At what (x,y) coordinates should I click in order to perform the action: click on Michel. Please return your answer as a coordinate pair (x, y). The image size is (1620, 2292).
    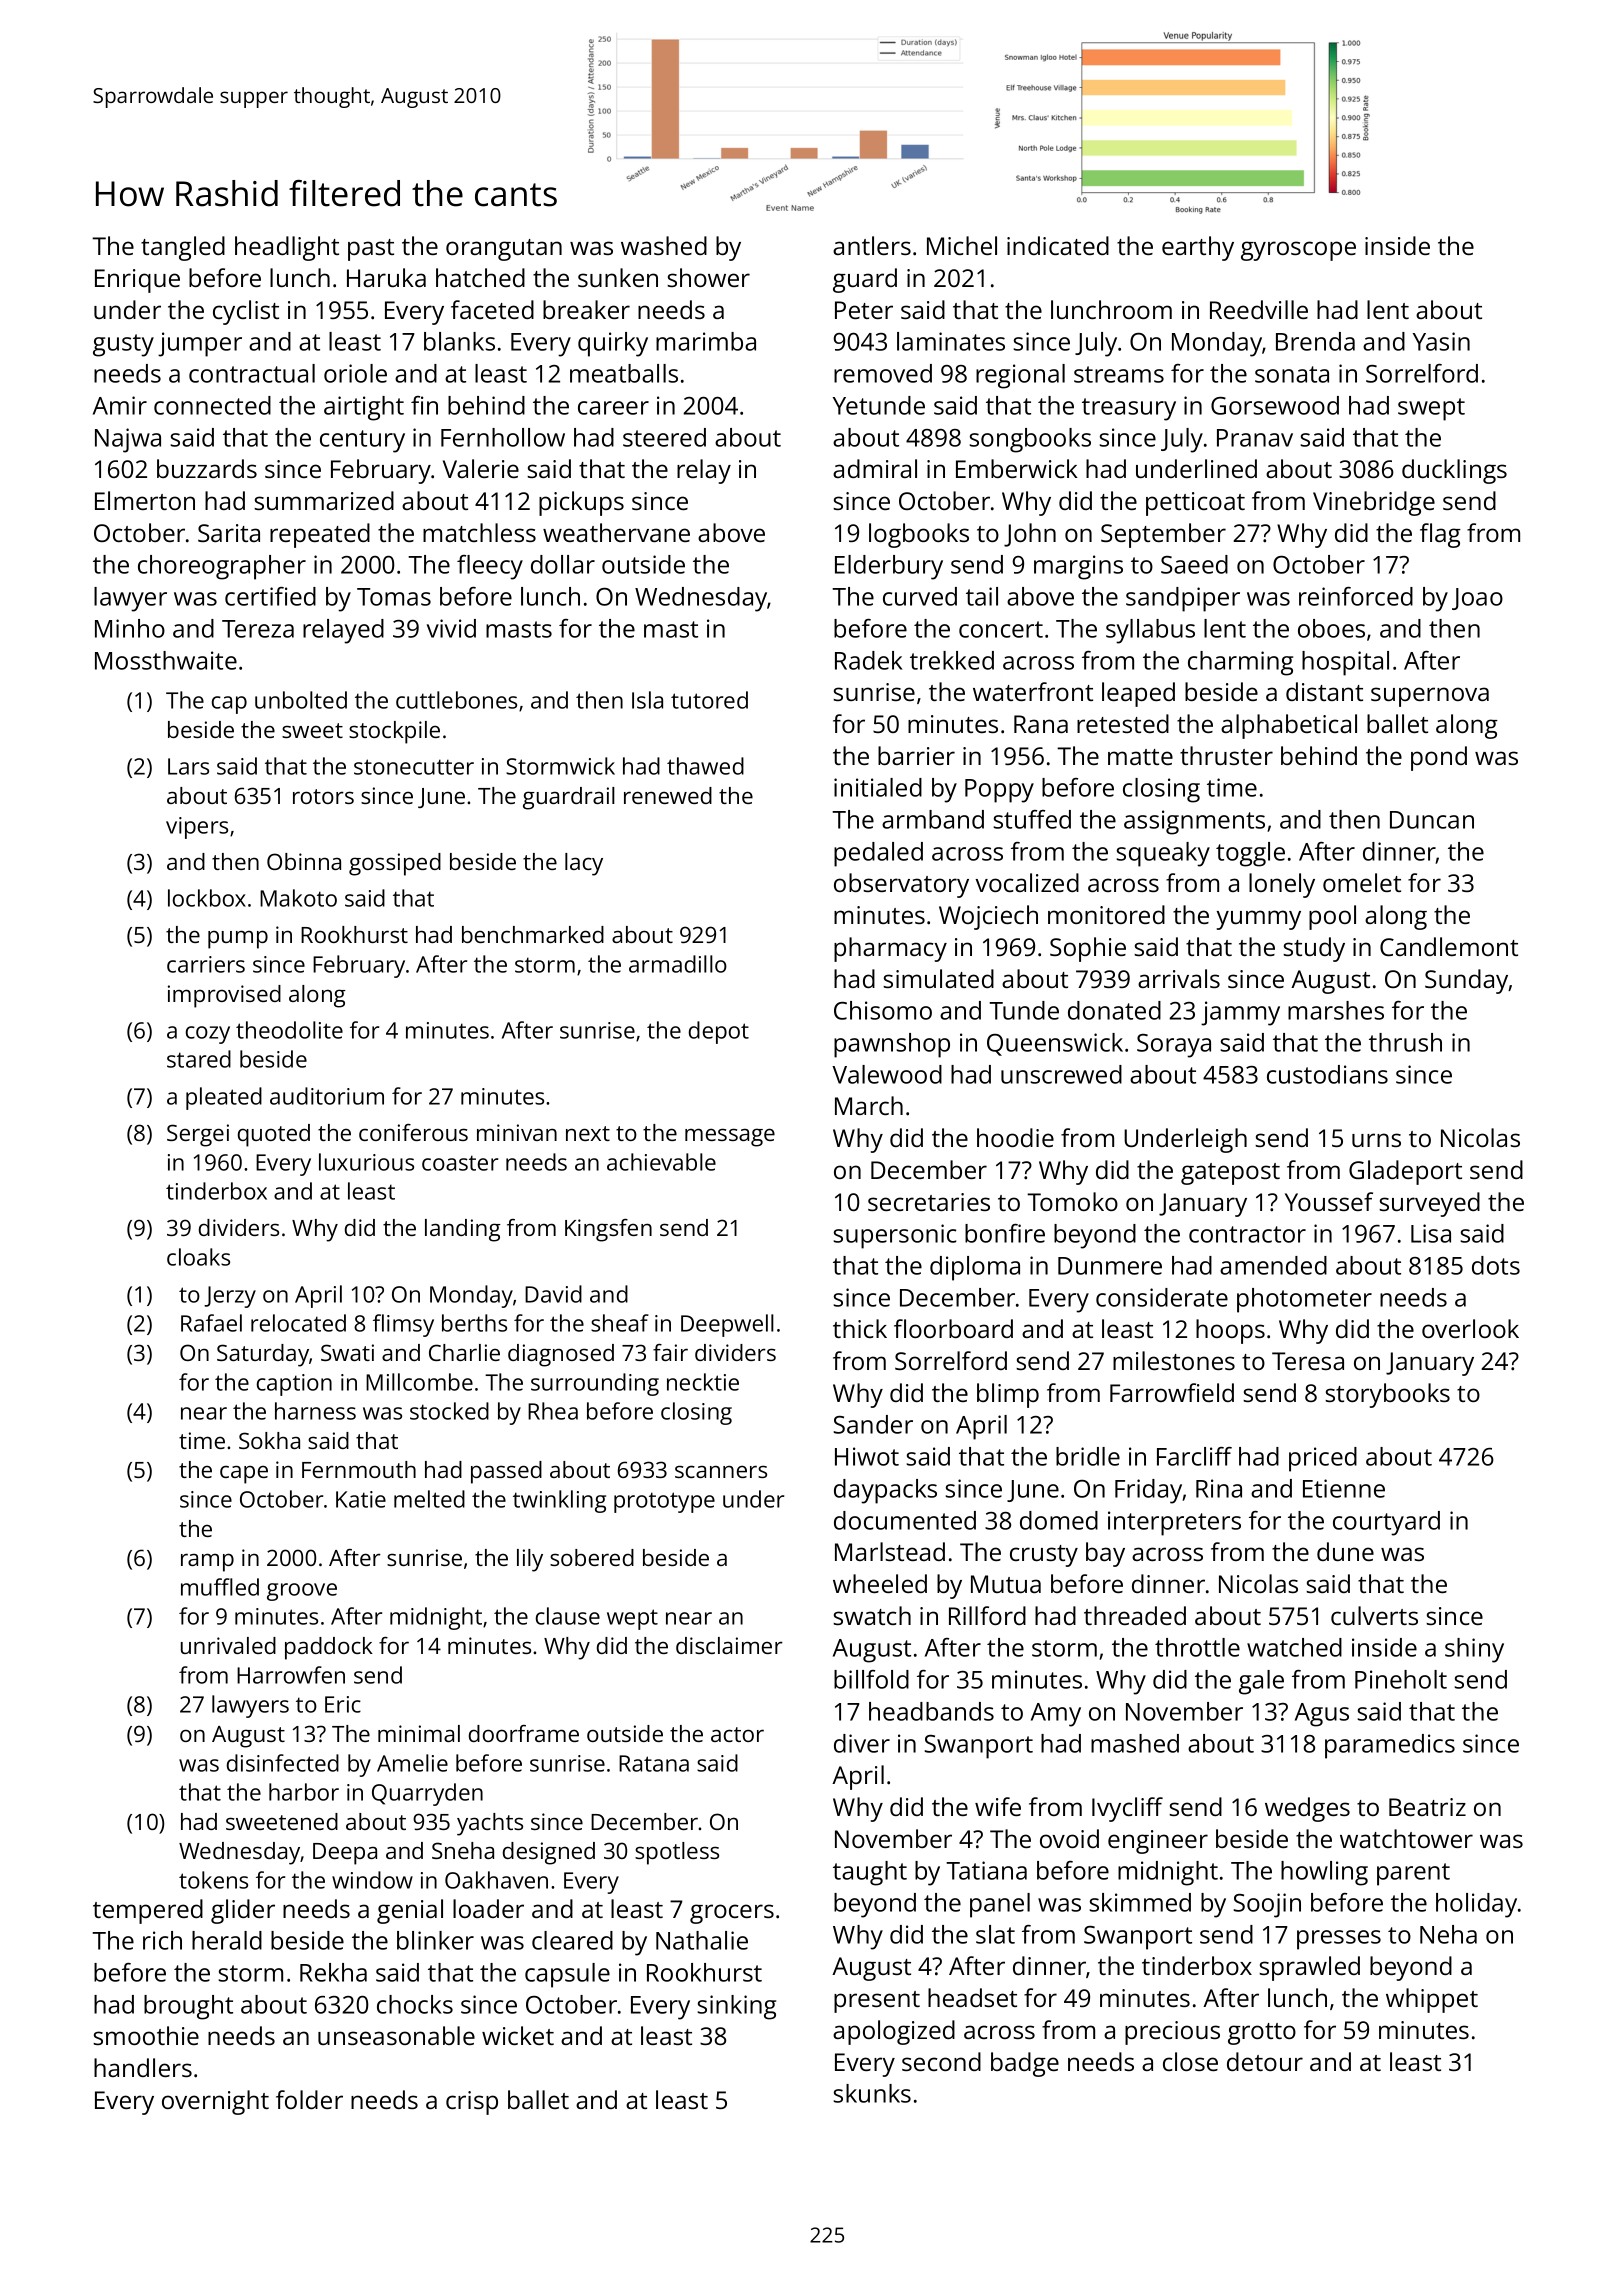
    Looking at the image, I should click on (962, 245).
